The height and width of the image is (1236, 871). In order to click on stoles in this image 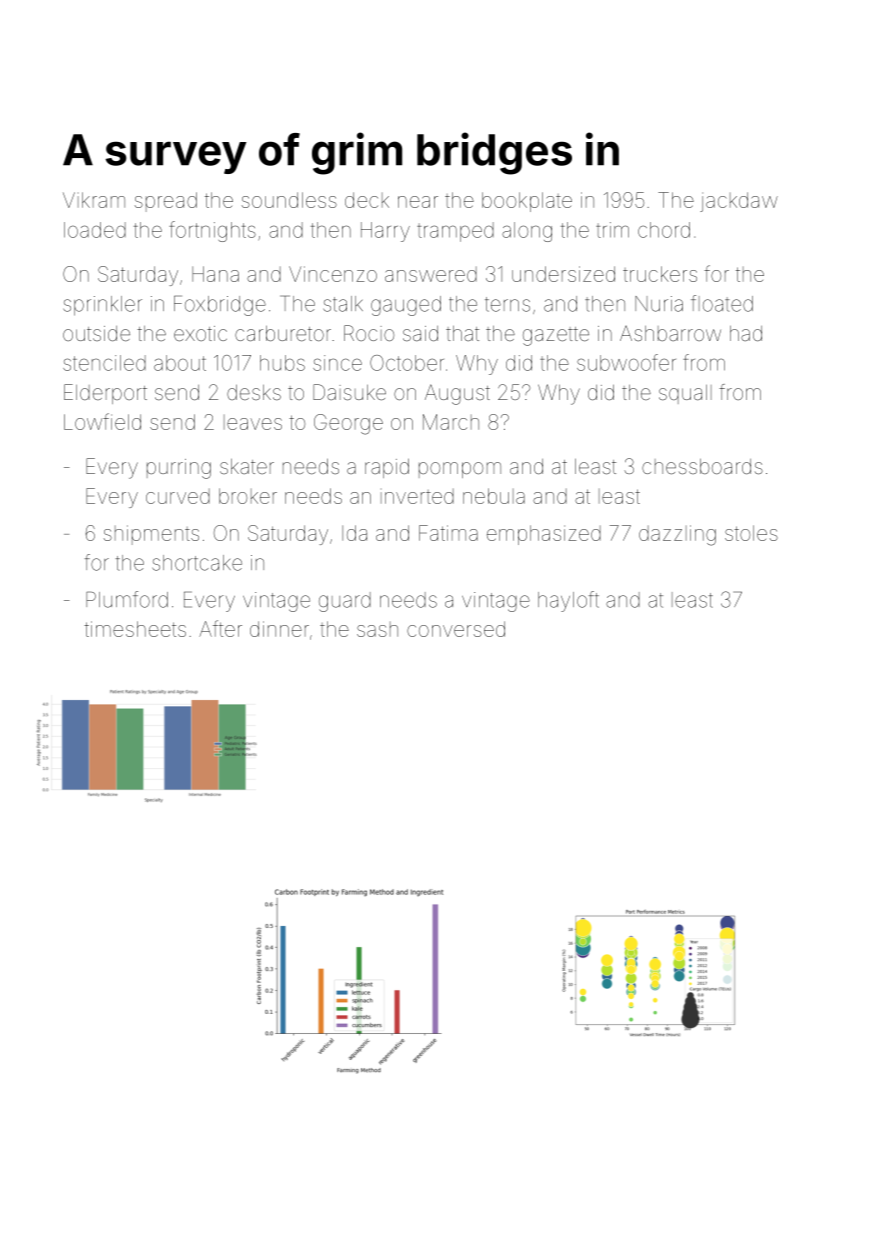, I will do `click(751, 533)`.
